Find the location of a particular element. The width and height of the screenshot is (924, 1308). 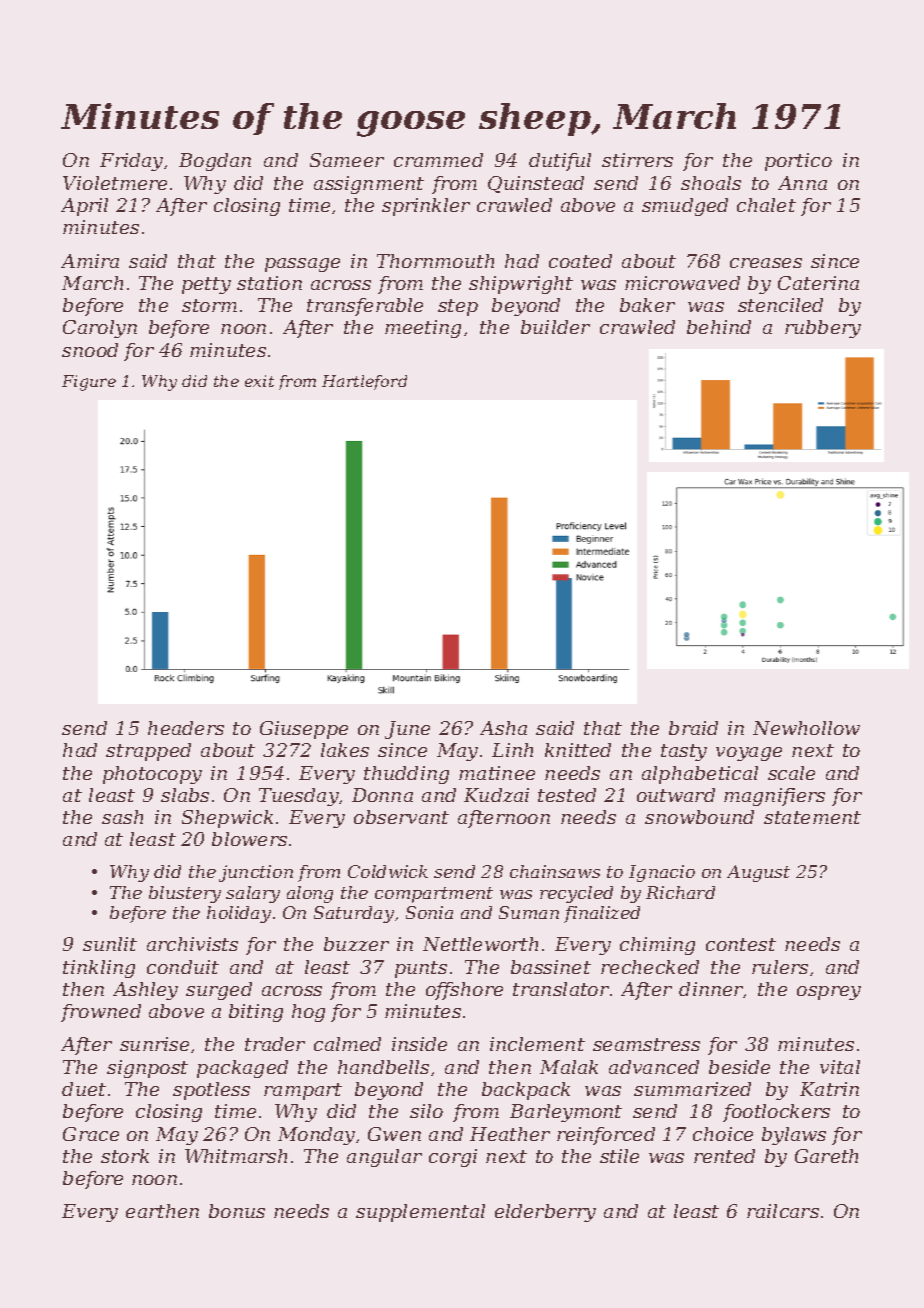

Bogdan is located at coordinates (215, 162).
